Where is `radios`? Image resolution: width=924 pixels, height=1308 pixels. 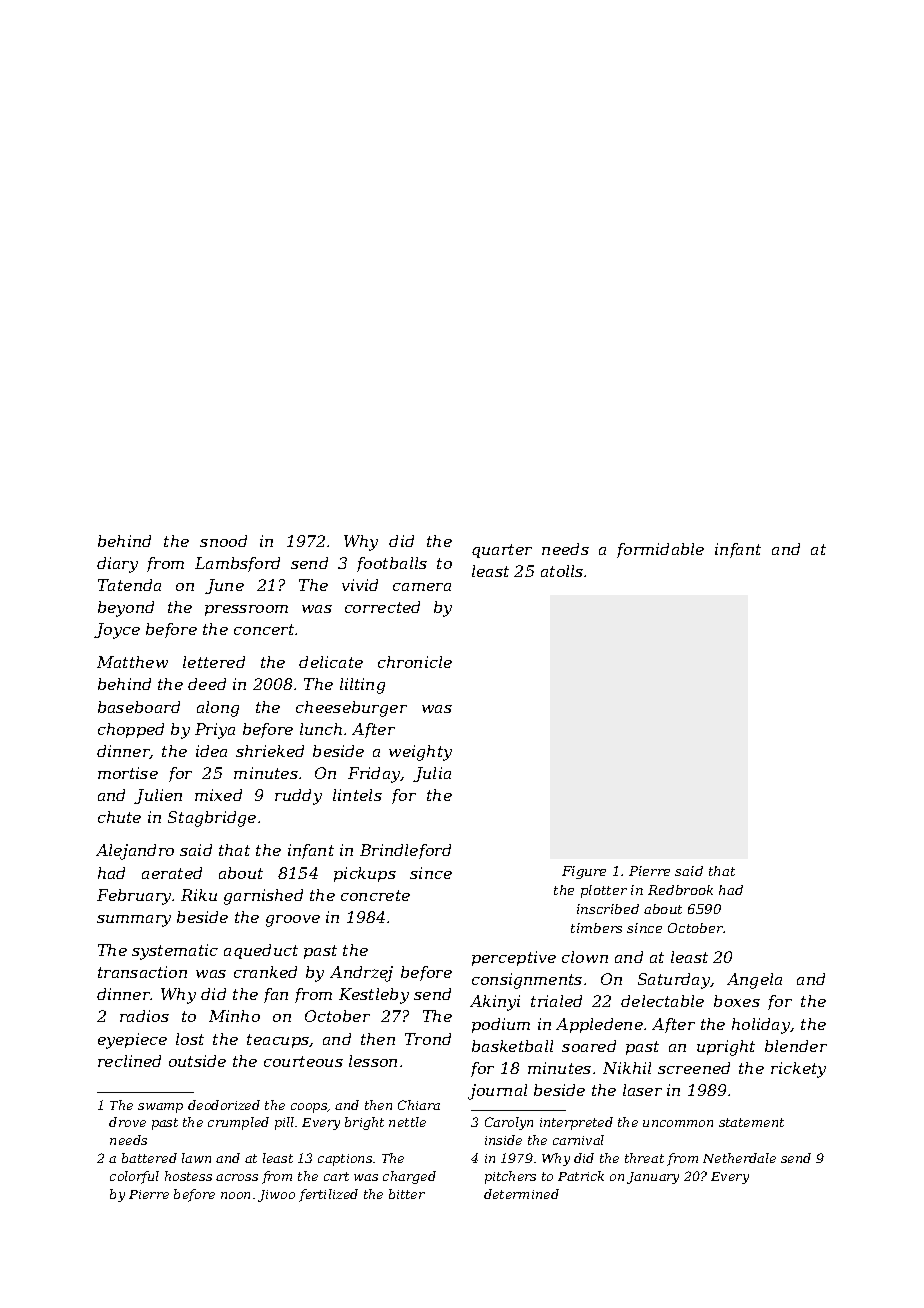 radios is located at coordinates (144, 1016).
